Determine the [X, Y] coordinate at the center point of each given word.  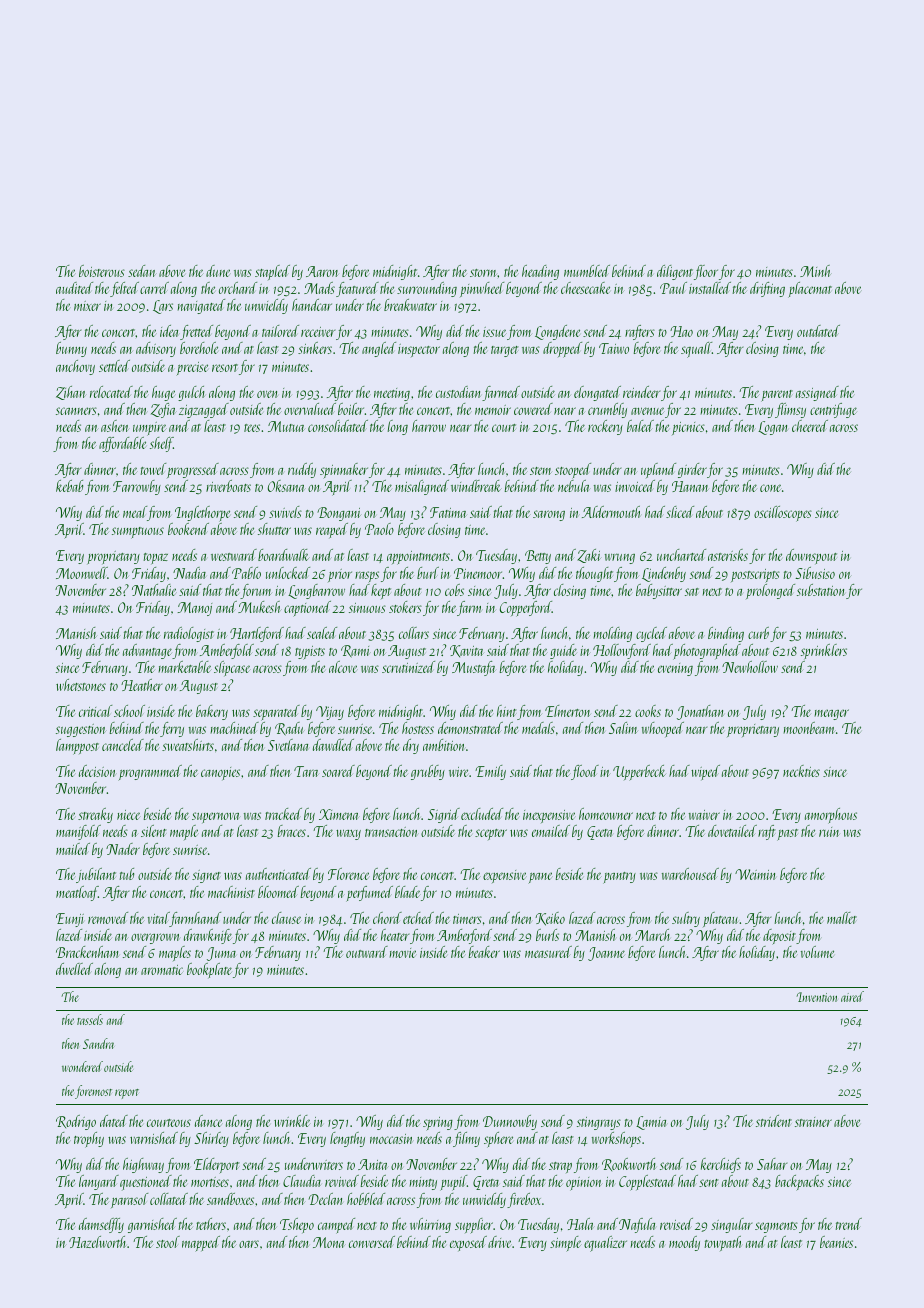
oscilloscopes [783, 514]
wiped [705, 772]
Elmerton [568, 711]
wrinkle [292, 1121]
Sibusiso [815, 573]
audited [74, 288]
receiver [318, 332]
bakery [212, 712]
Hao [681, 331]
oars [249, 1244]
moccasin [391, 1139]
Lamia [651, 1123]
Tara [306, 771]
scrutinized [408, 667]
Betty [538, 557]
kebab [69, 486]
